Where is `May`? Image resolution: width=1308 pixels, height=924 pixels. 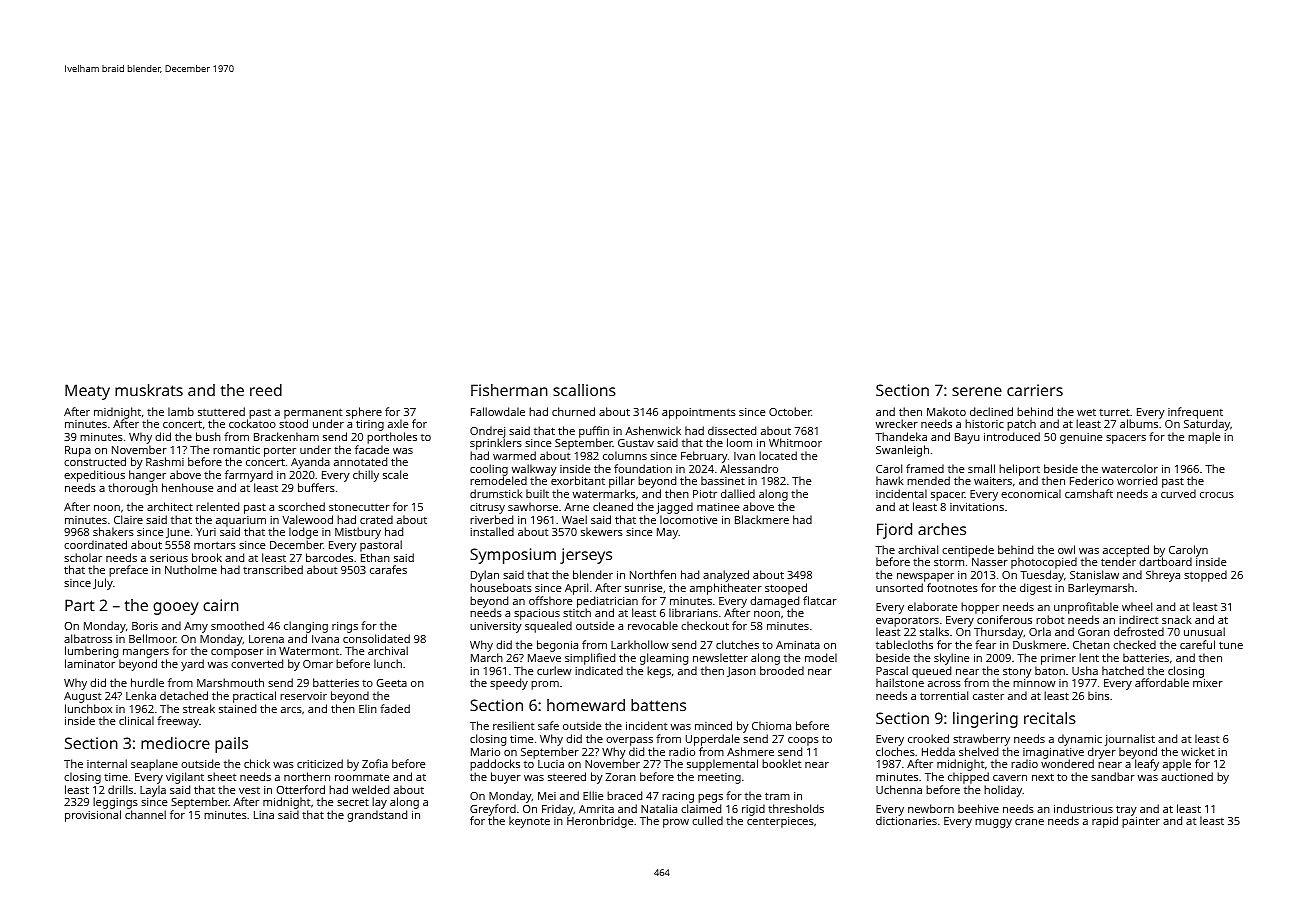
May is located at coordinates (667, 533).
